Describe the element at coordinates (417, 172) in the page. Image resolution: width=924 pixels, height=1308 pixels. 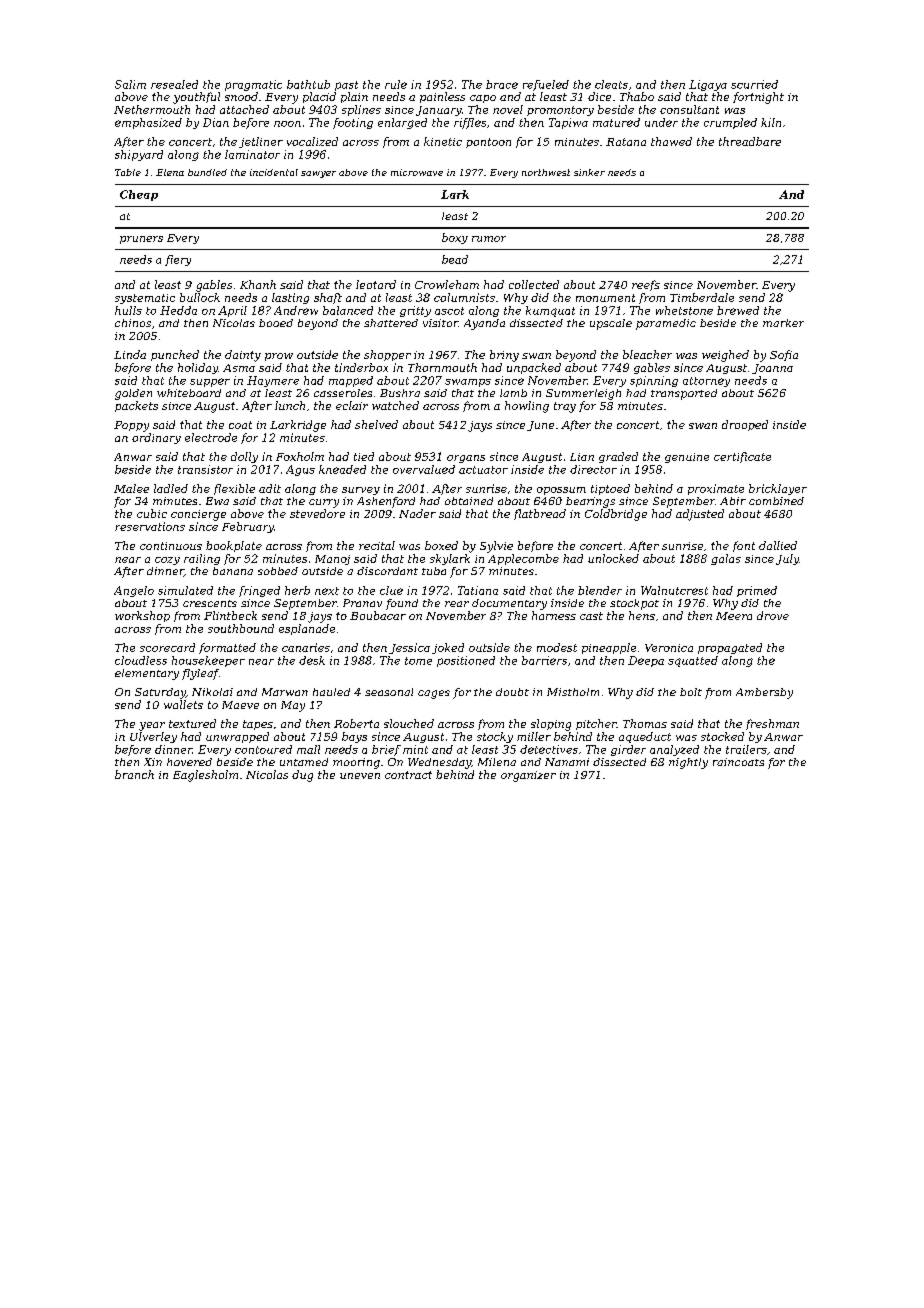
I see `microwave` at that location.
